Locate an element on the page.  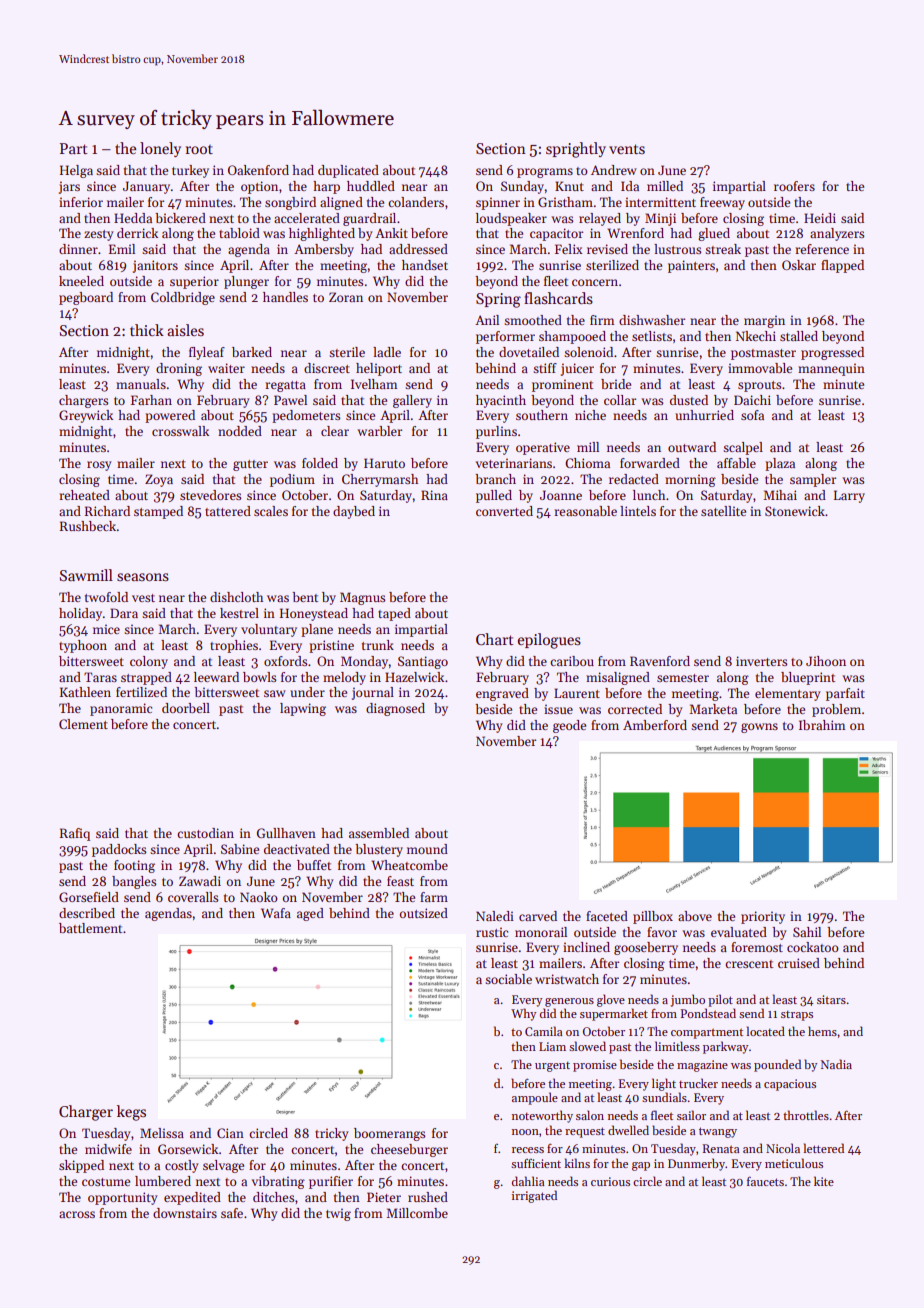
engraved is located at coordinates (502, 694).
